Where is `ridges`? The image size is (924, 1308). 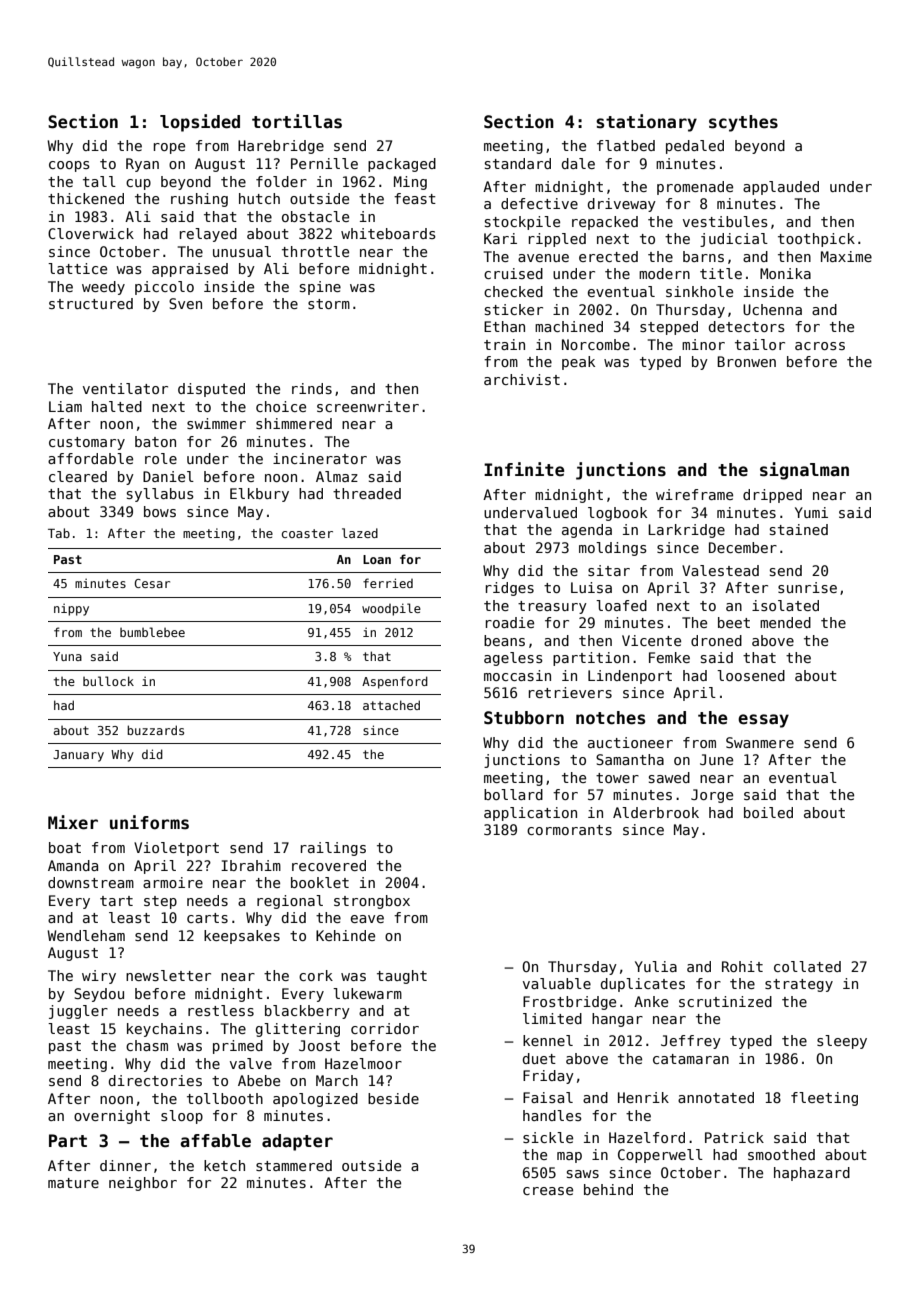
ridges is located at coordinates (510, 589).
